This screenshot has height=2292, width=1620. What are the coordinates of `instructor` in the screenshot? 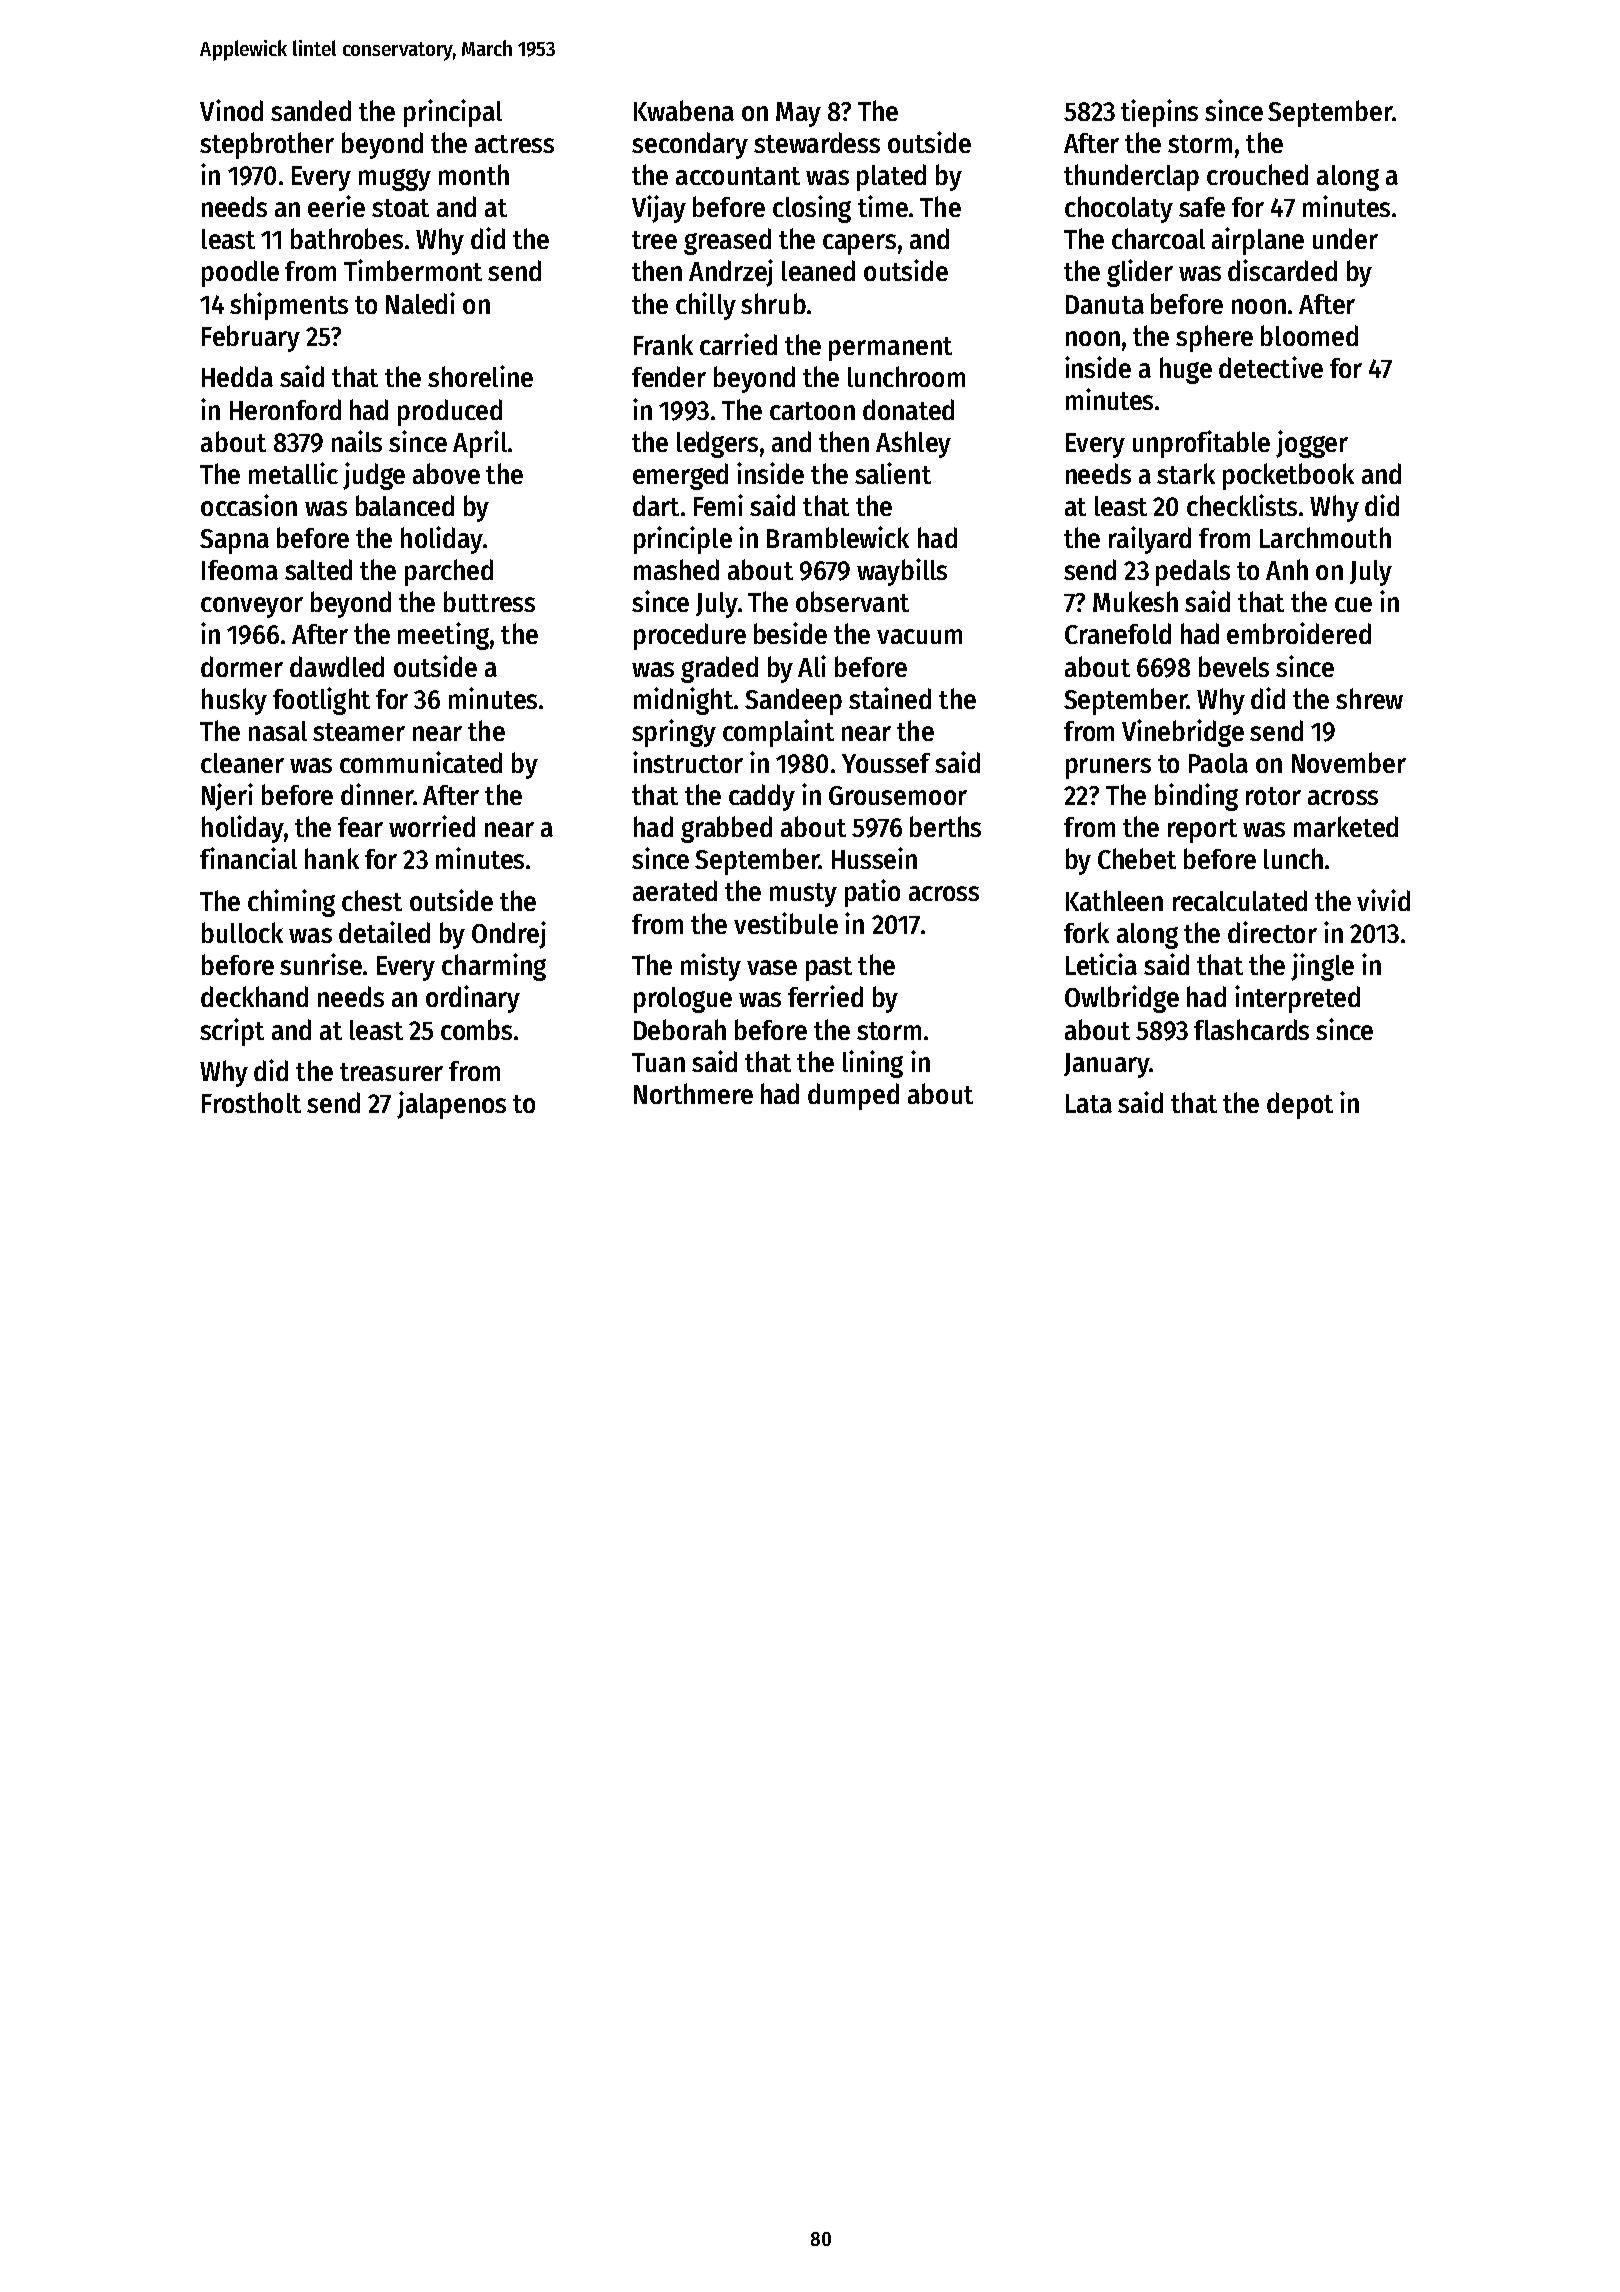 It's located at (688, 762).
